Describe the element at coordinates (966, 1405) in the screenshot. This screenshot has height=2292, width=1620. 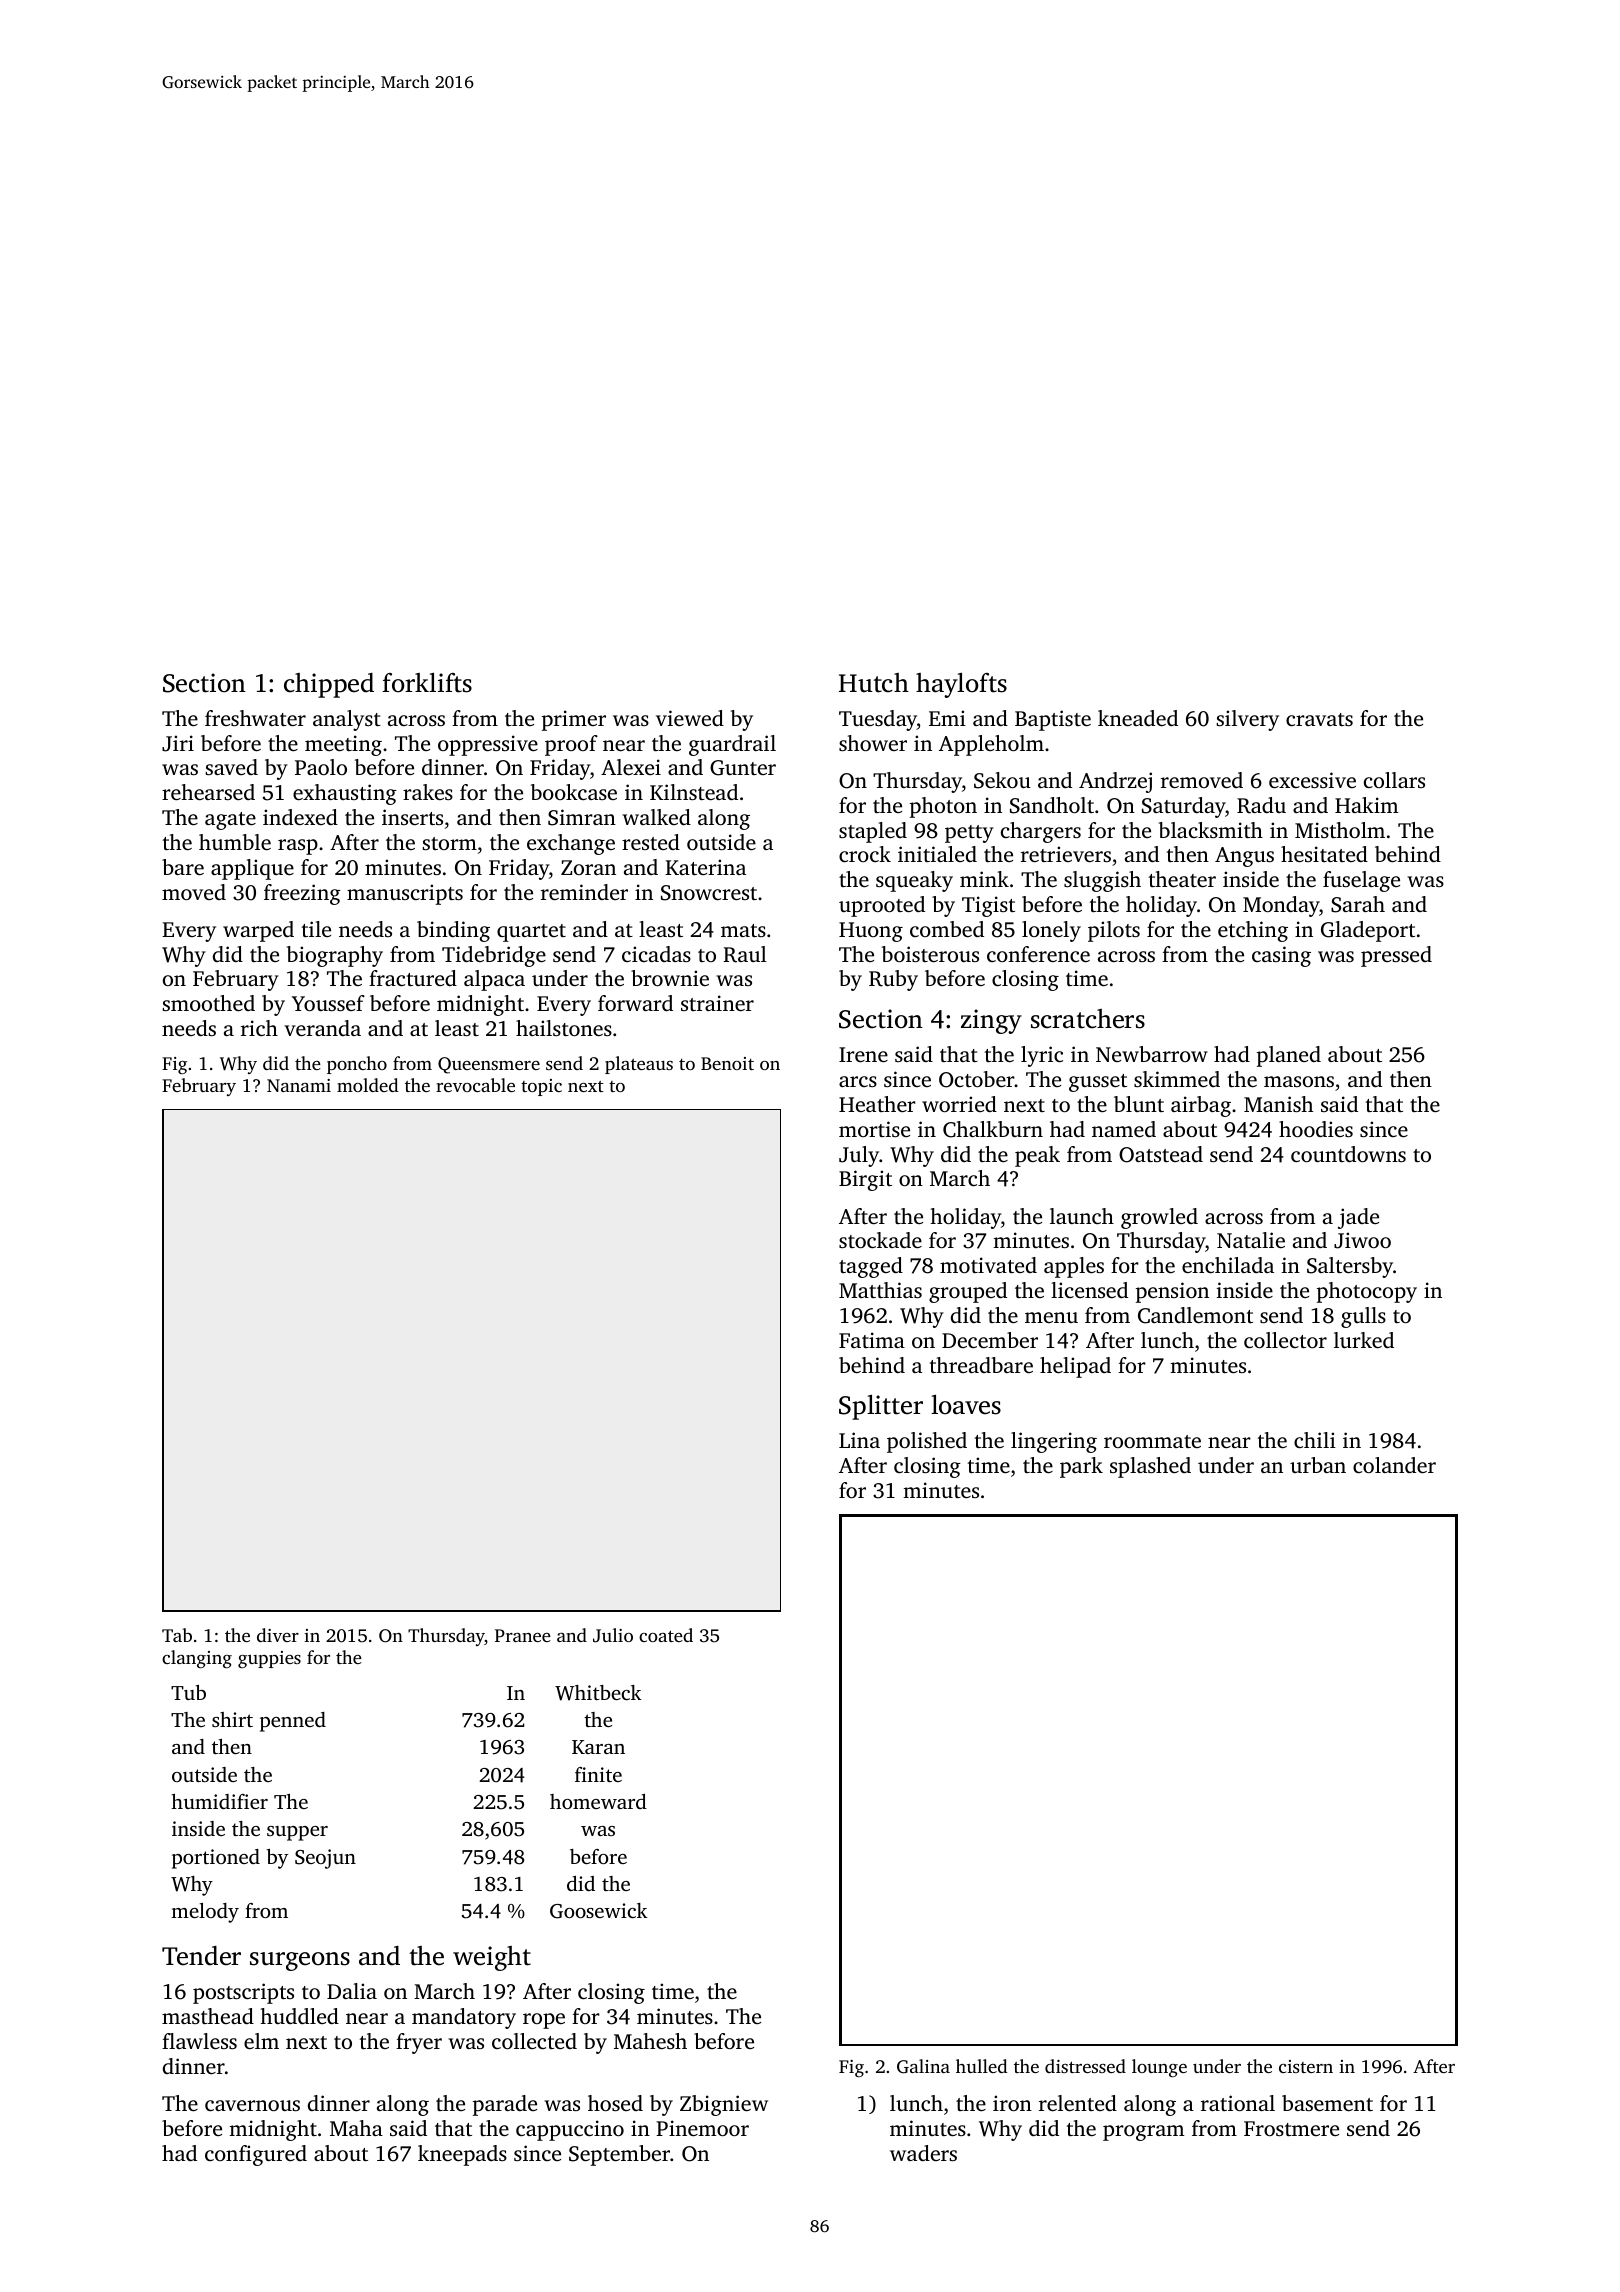
I see `loaves` at that location.
